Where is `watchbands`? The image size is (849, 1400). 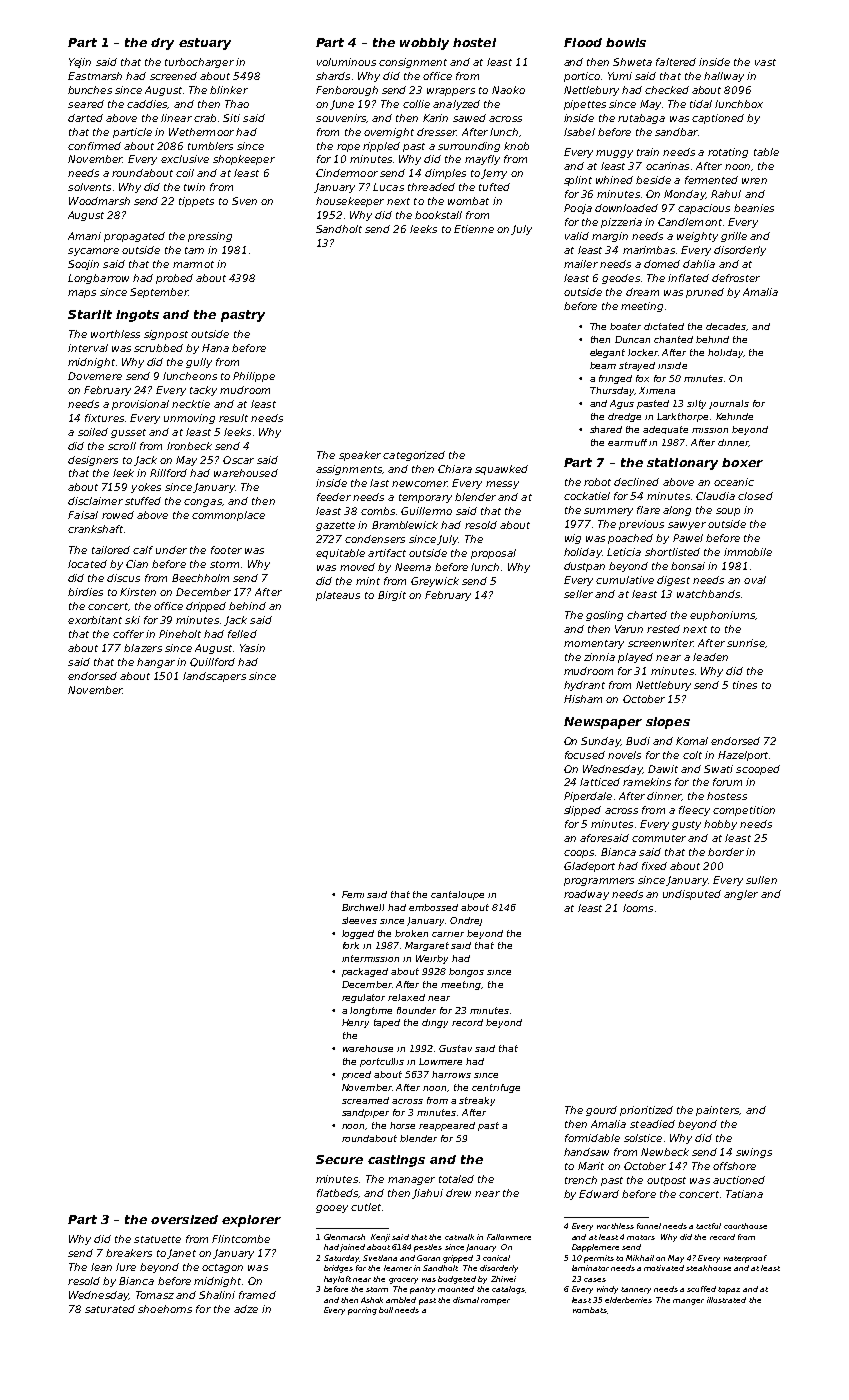 watchbands is located at coordinates (708, 594).
